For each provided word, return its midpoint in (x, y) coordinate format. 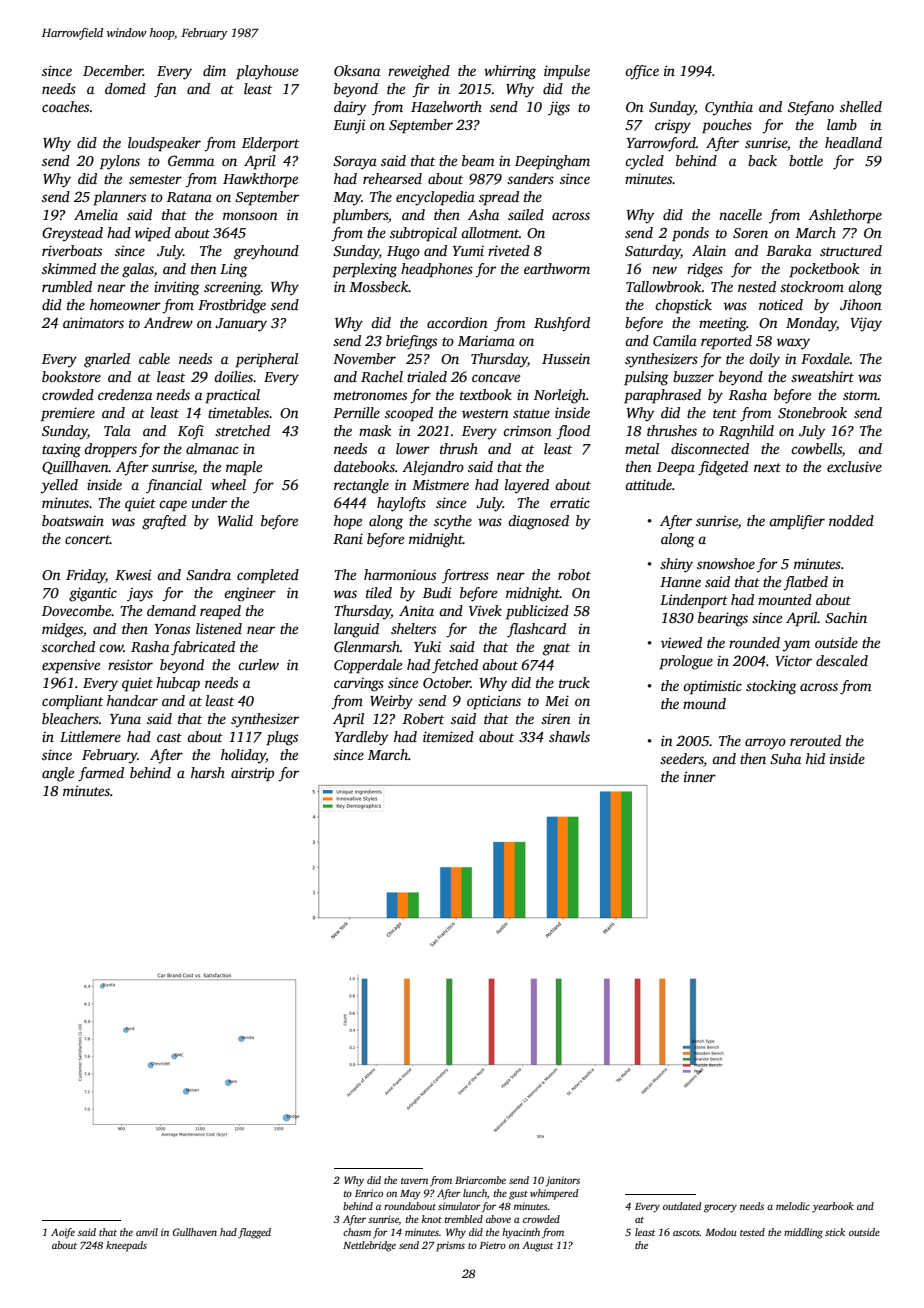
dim (214, 70)
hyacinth (521, 1233)
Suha (785, 758)
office (642, 72)
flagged (254, 1233)
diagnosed (538, 522)
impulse (567, 72)
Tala (117, 430)
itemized (448, 736)
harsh (208, 772)
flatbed (805, 583)
